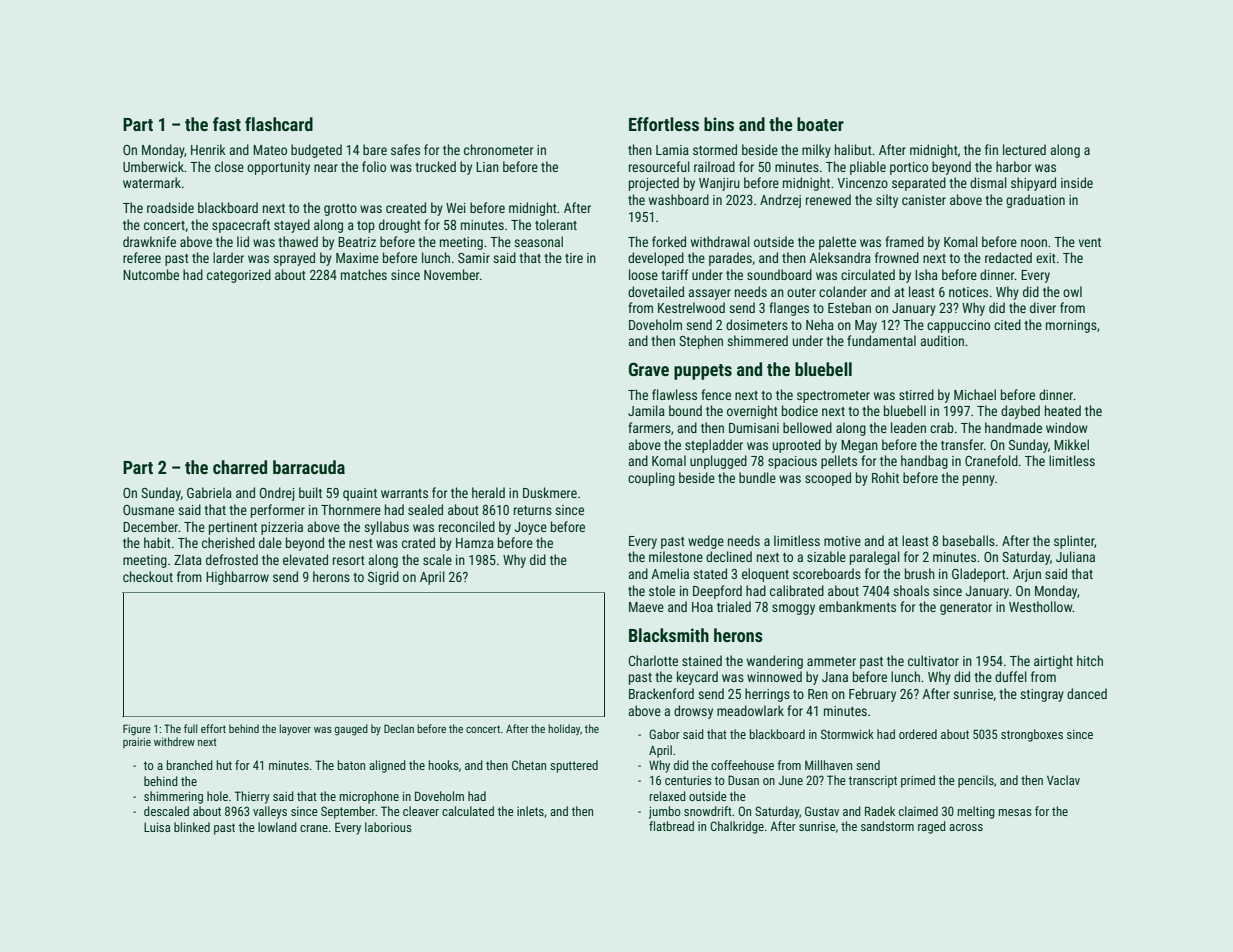 This screenshot has height=952, width=1233. What do you see at coordinates (170, 207) in the screenshot?
I see `roadside` at bounding box center [170, 207].
